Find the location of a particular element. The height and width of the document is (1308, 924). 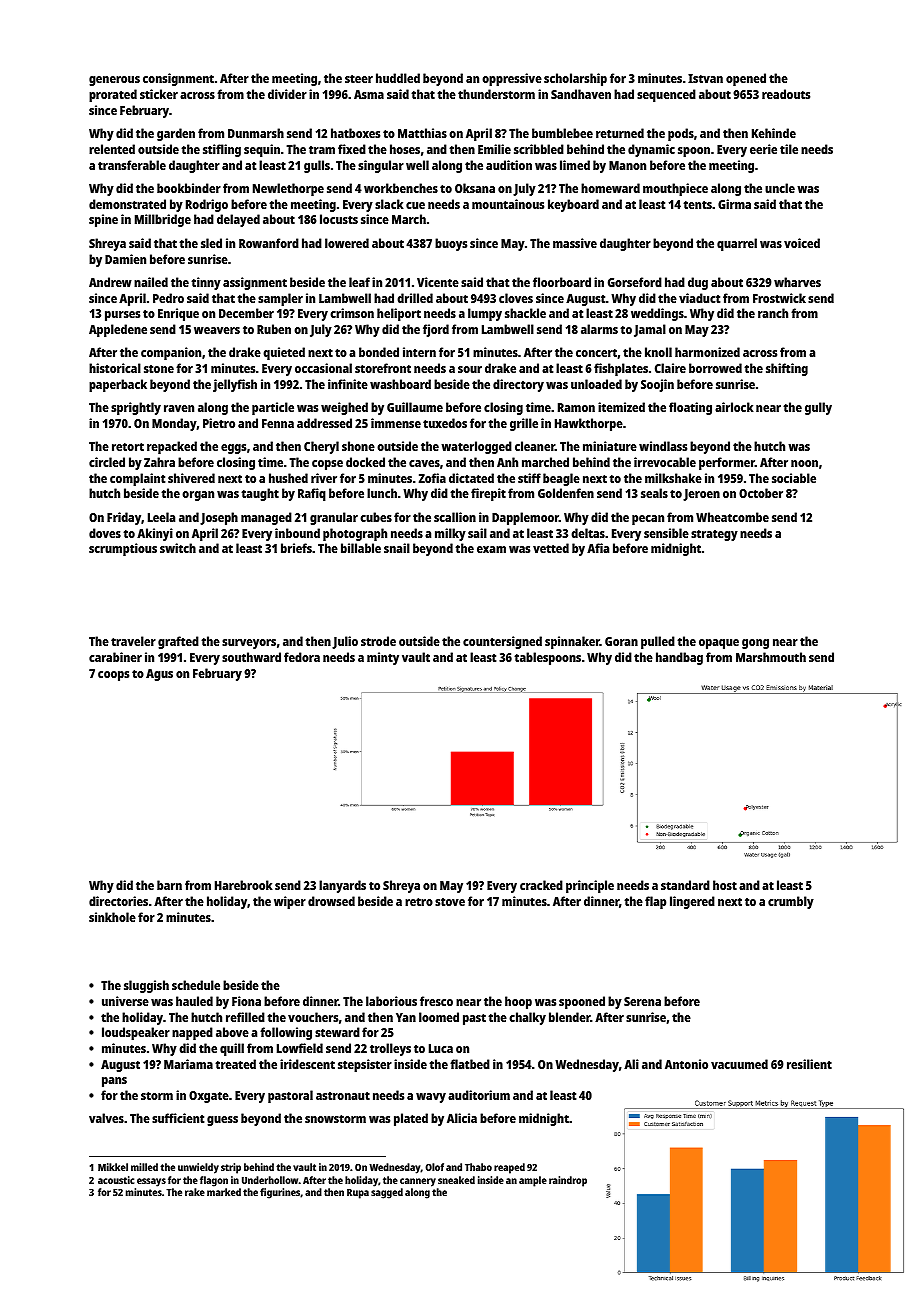

southward is located at coordinates (251, 657).
